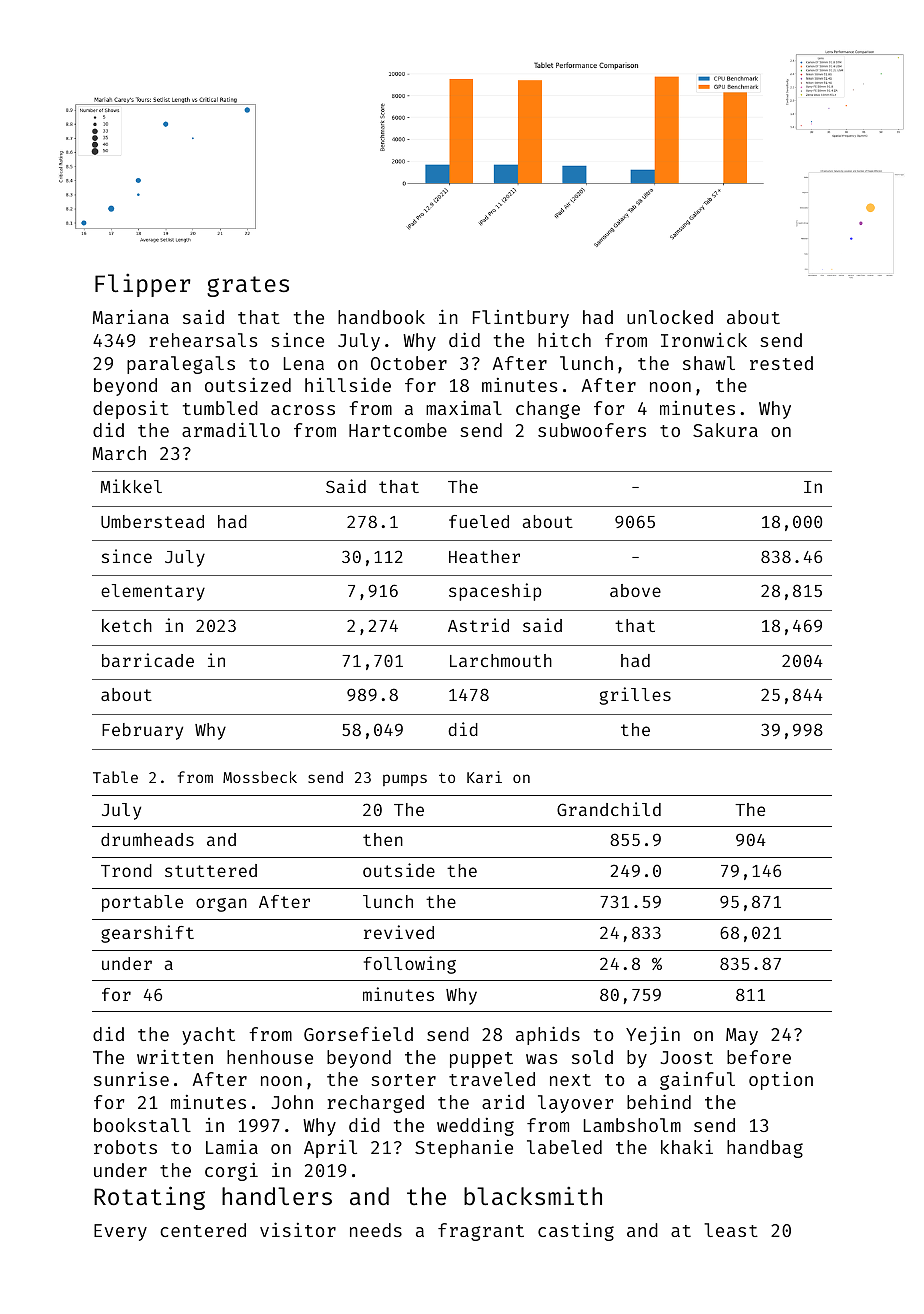  I want to click on armadillo, so click(231, 429).
